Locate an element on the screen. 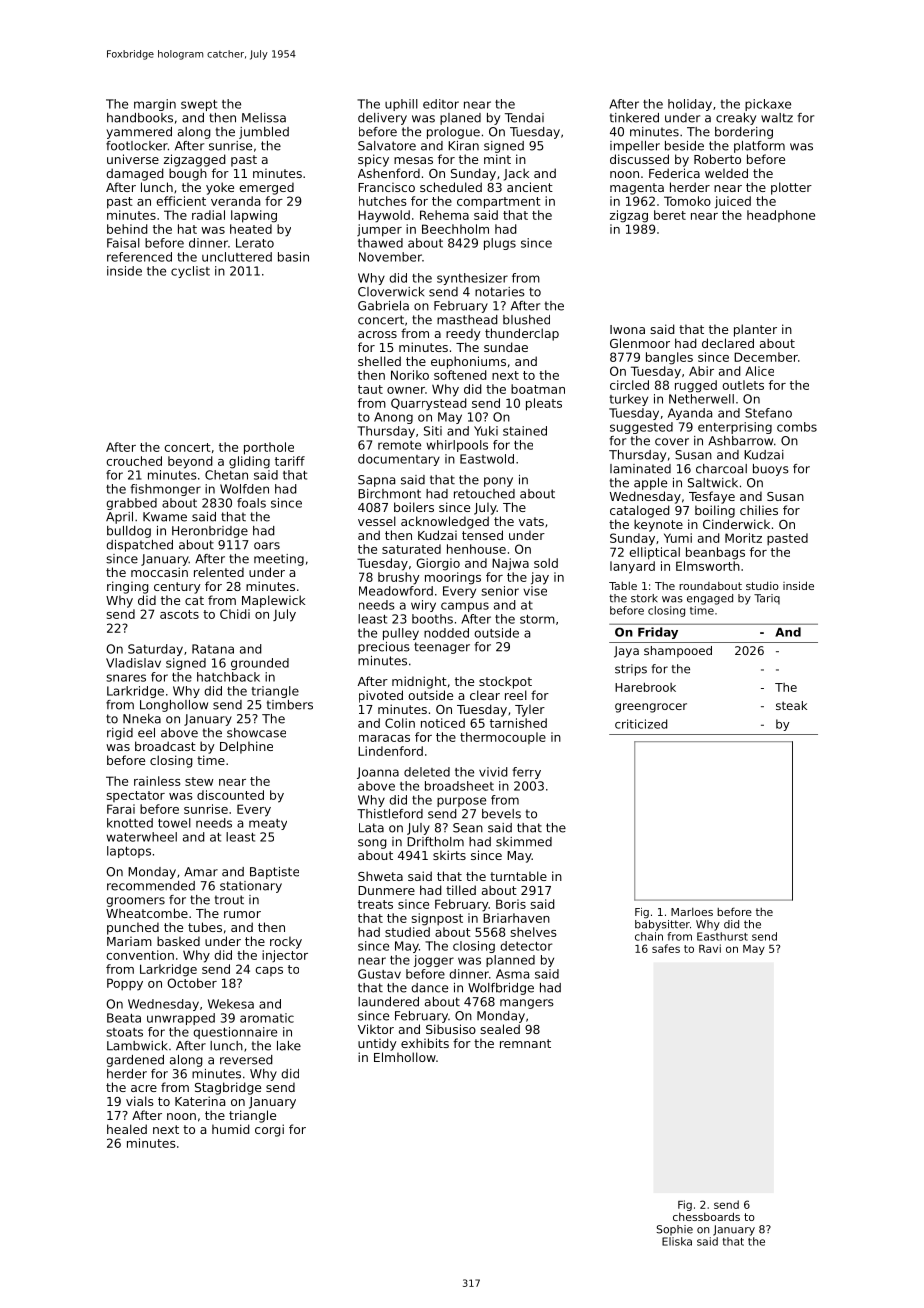 The image size is (924, 1308). healed is located at coordinates (127, 1129).
